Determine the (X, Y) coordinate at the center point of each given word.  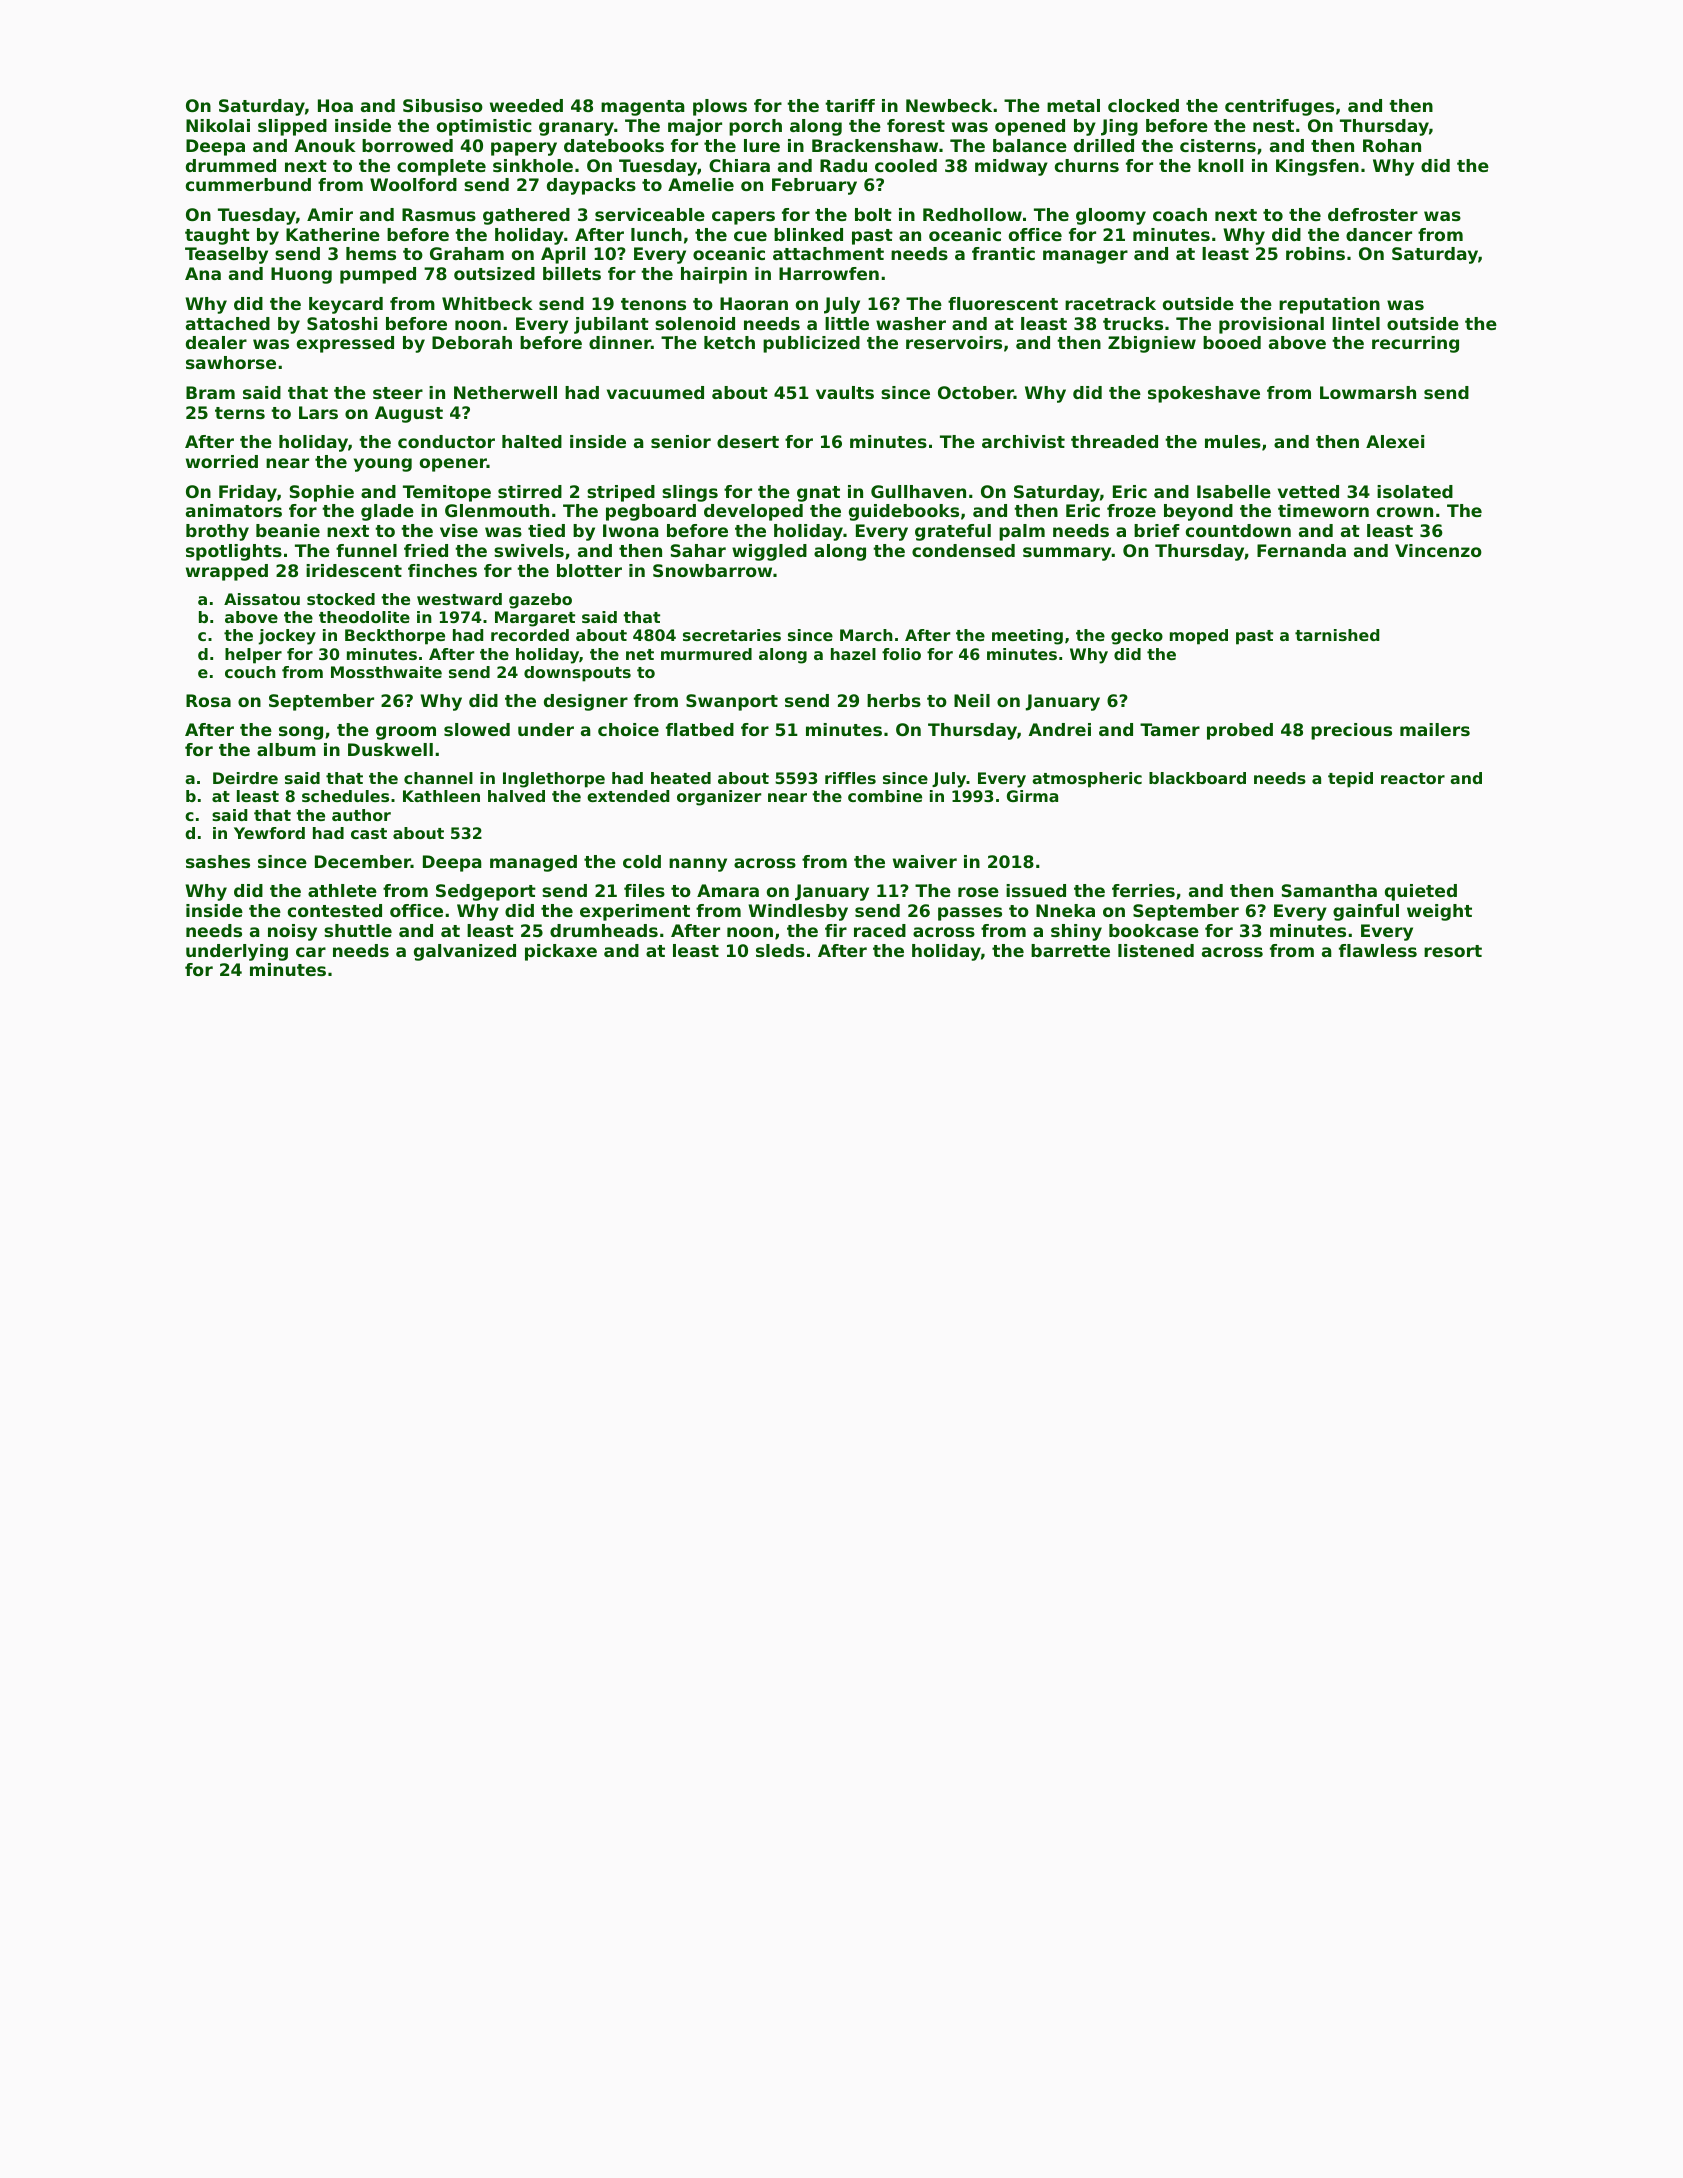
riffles (850, 778)
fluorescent (1003, 303)
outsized (494, 273)
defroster (1373, 214)
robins (1315, 253)
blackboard (1197, 778)
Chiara (739, 165)
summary (1067, 554)
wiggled (769, 552)
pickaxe (561, 952)
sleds (780, 950)
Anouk (325, 145)
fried (426, 550)
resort (1453, 951)
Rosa (208, 700)
